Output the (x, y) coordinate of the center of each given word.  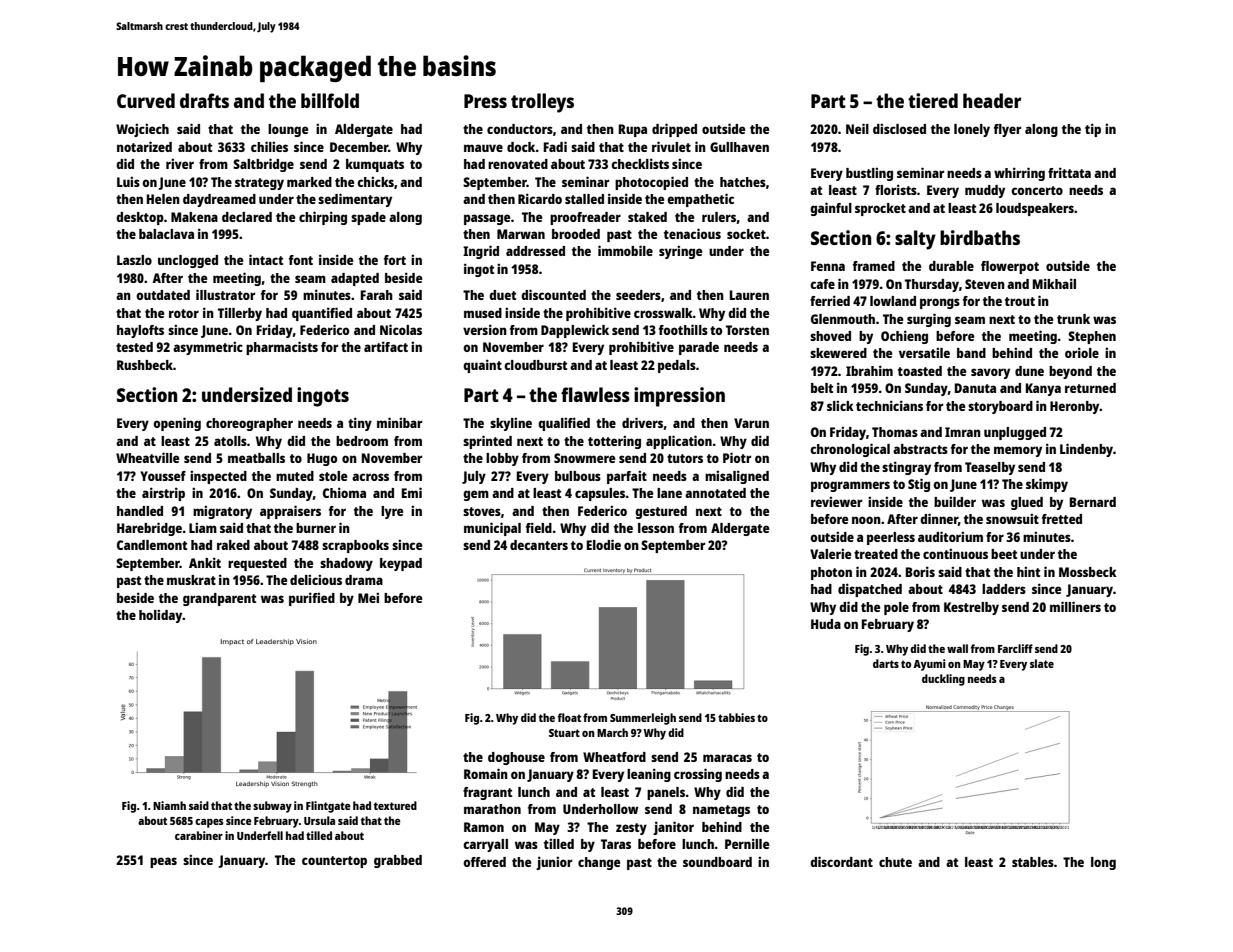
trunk (1073, 319)
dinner (939, 518)
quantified (322, 314)
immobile (625, 250)
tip (1093, 130)
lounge (288, 130)
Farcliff (1015, 648)
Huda (826, 624)
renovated (518, 164)
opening (177, 424)
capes (209, 823)
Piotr (737, 457)
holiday (161, 616)
